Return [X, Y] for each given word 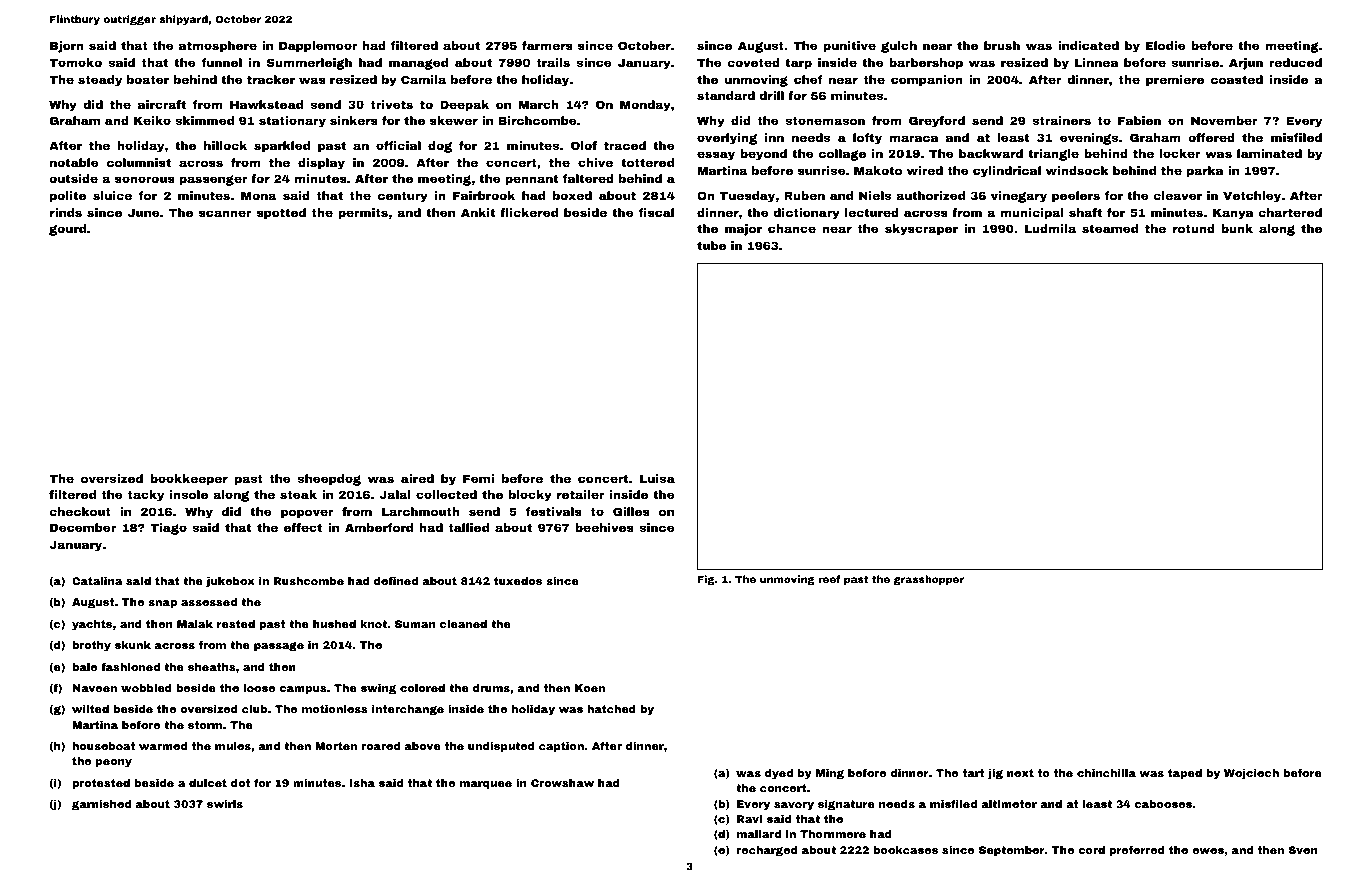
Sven [1303, 850]
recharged [767, 851]
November [1224, 120]
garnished [101, 805]
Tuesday [747, 197]
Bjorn [67, 47]
